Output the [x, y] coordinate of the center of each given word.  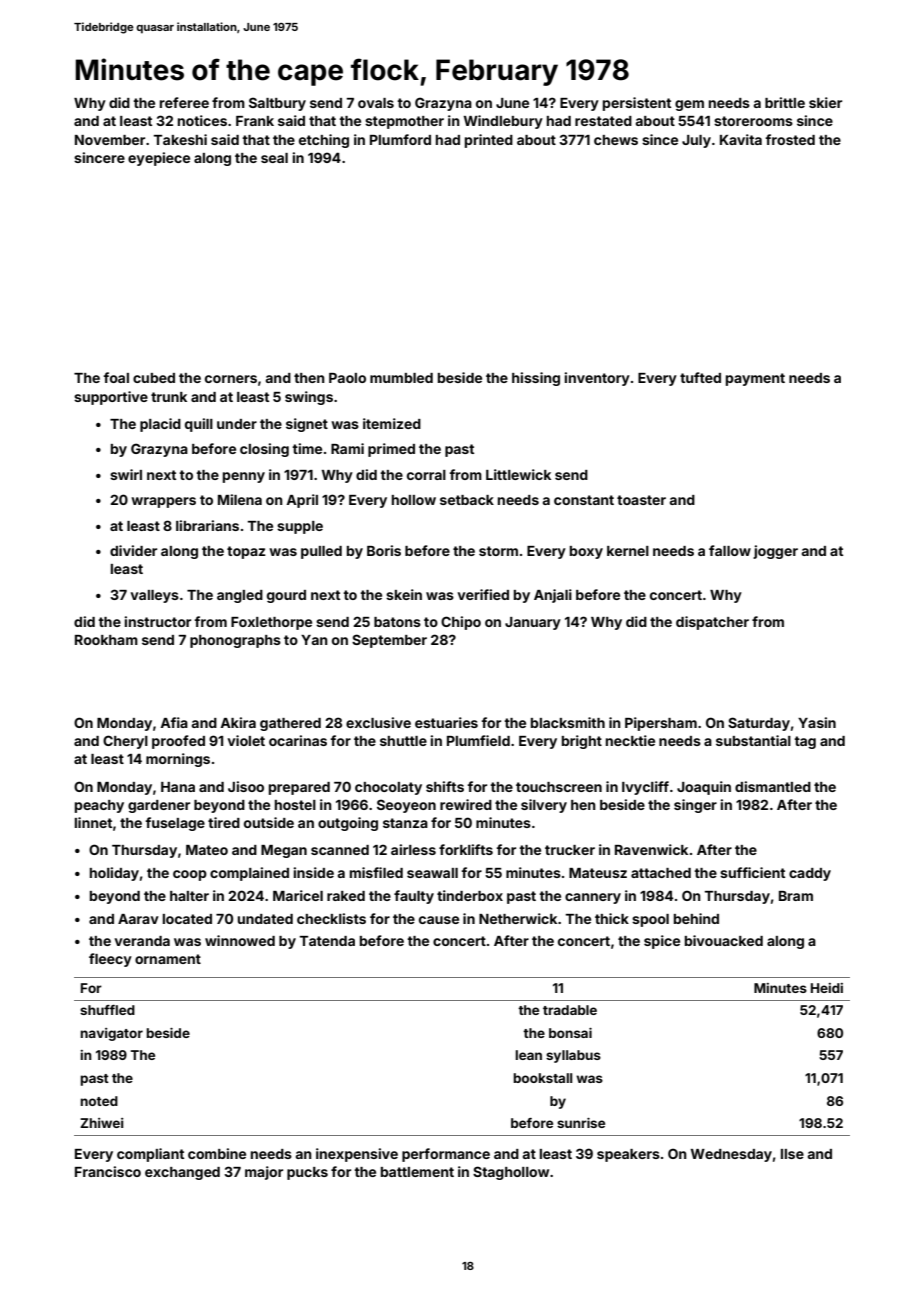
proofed [178, 742]
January [533, 623]
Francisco [108, 1171]
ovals [376, 103]
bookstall [542, 1078]
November [110, 140]
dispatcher [712, 623]
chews [616, 140]
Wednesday [731, 1155]
